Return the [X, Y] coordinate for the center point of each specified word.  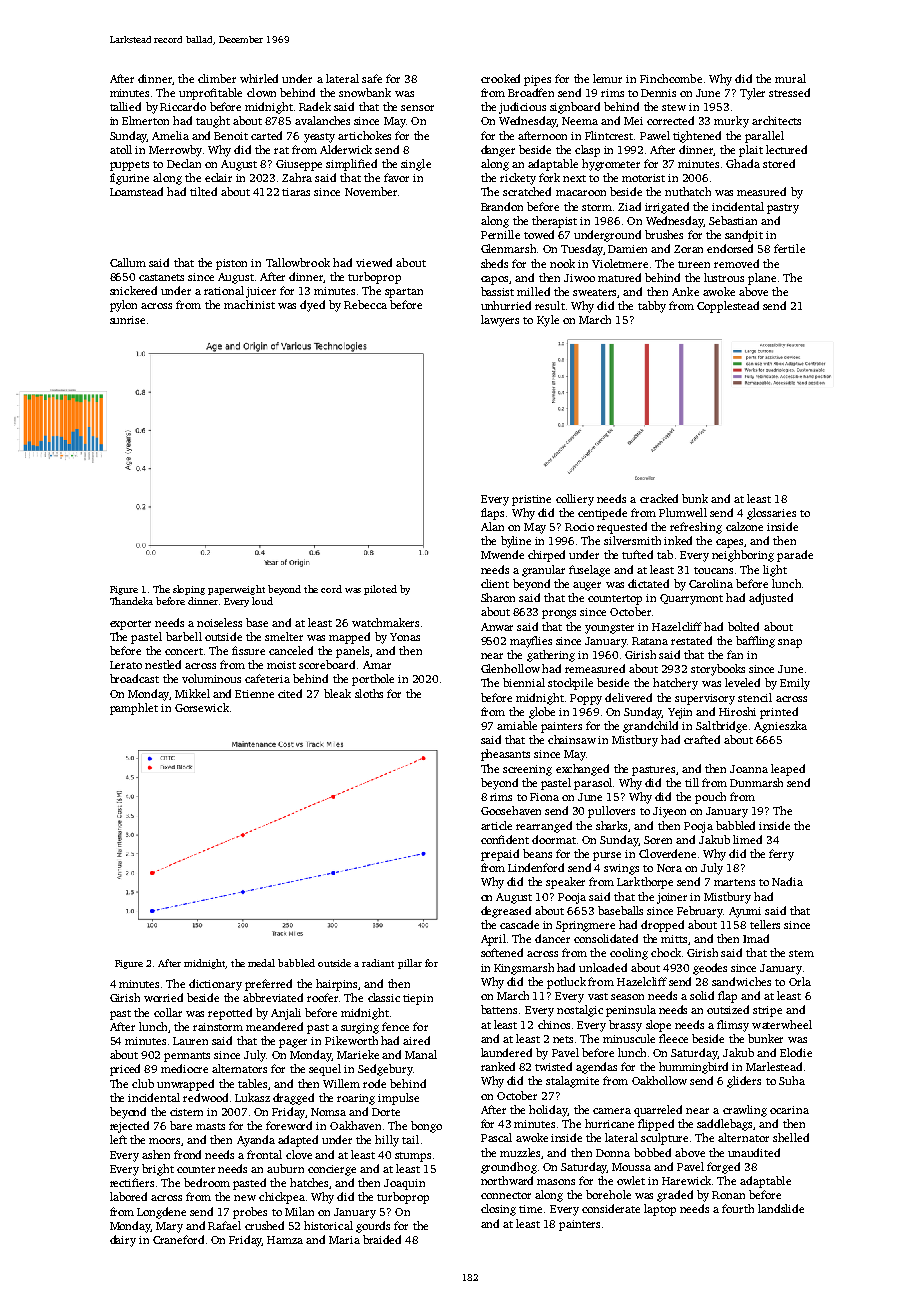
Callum [128, 262]
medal [261, 963]
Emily [795, 684]
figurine [129, 179]
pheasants [505, 755]
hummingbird [693, 1068]
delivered [628, 697]
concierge [332, 1170]
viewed [374, 262]
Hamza [285, 1240]
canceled [291, 650]
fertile [789, 248]
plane [762, 279]
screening [527, 770]
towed [539, 234]
